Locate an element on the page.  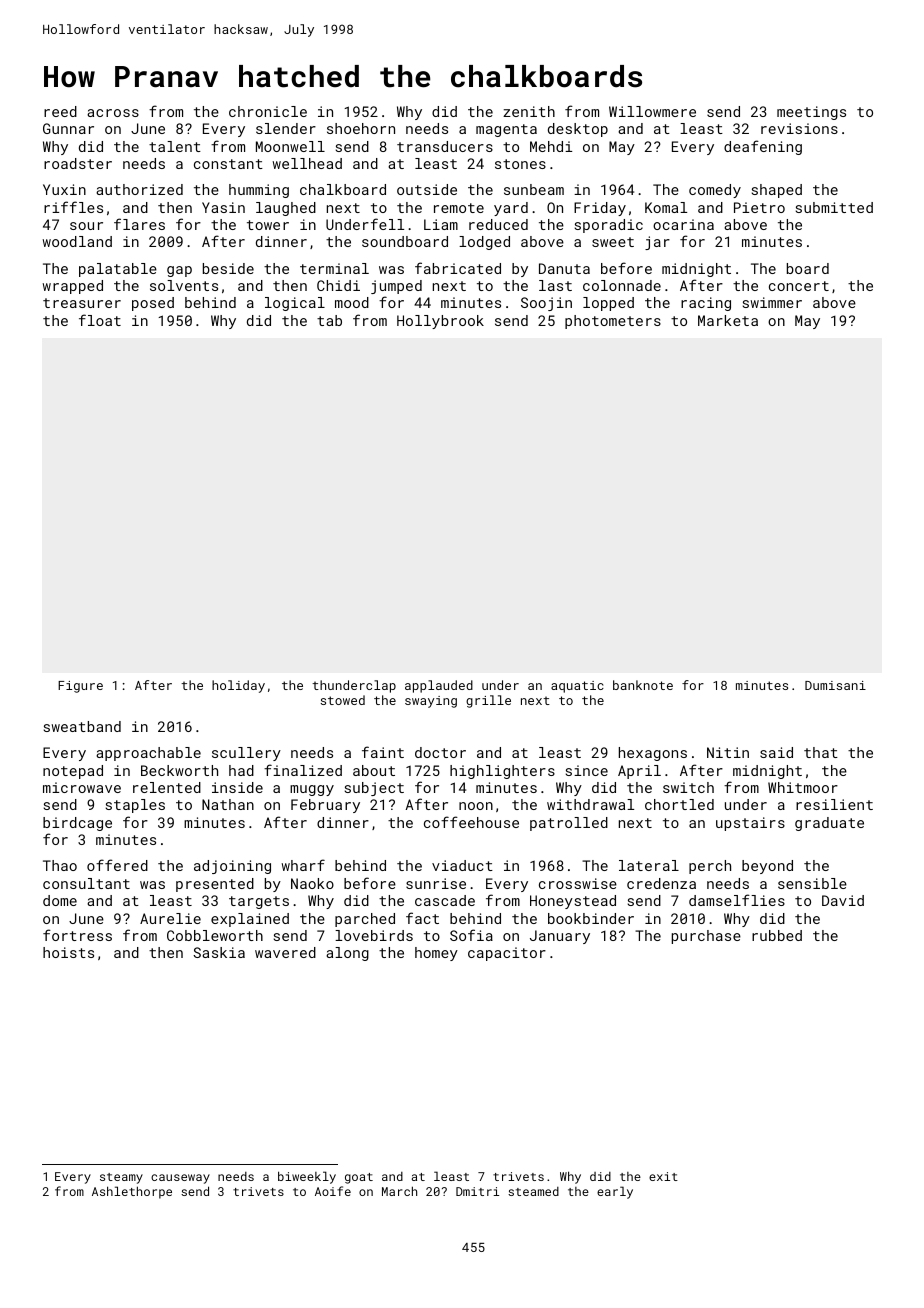
goat is located at coordinates (359, 1178).
